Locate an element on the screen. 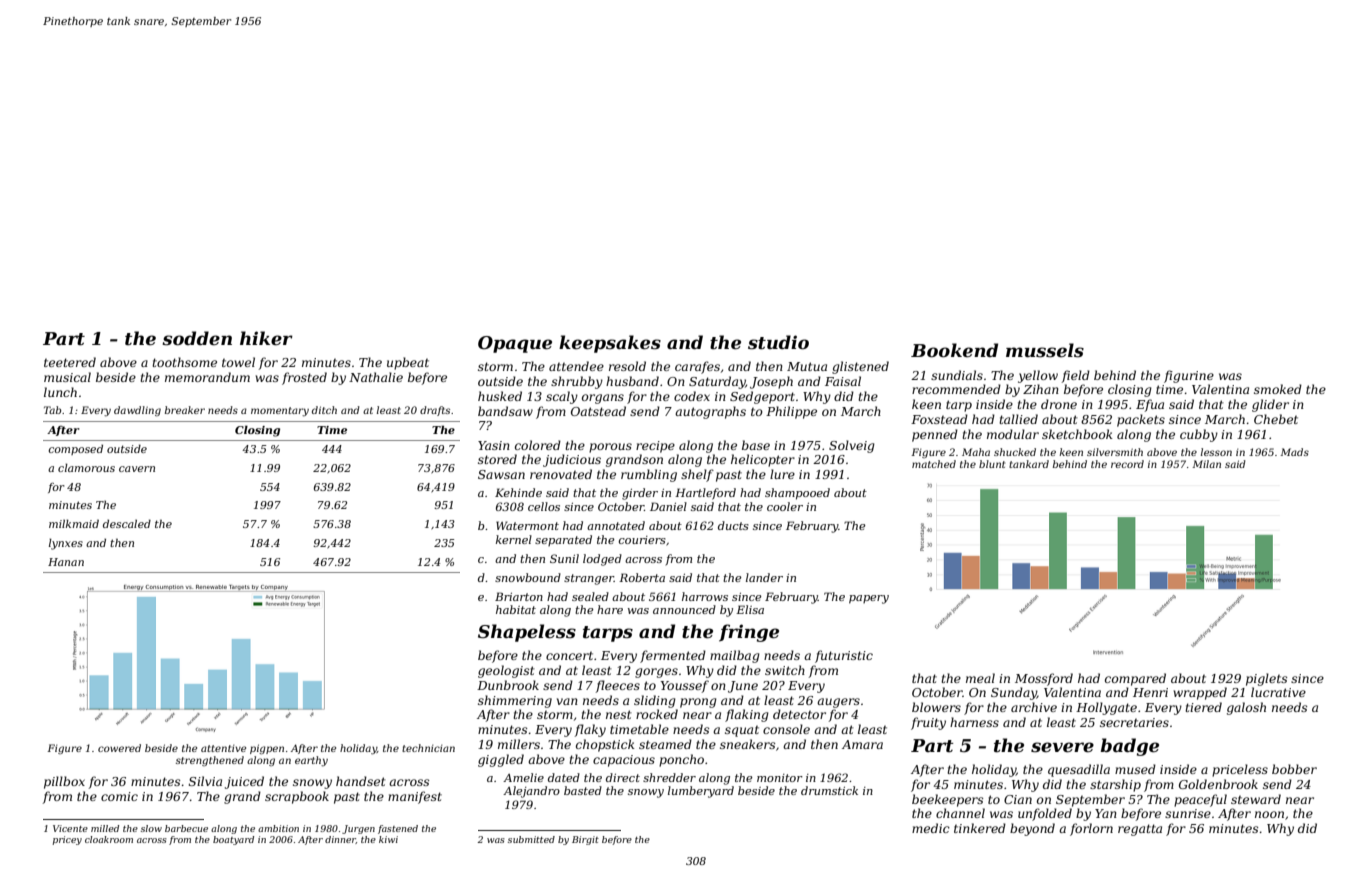 Image resolution: width=1372 pixels, height=887 pixels. mussels is located at coordinates (1045, 350).
